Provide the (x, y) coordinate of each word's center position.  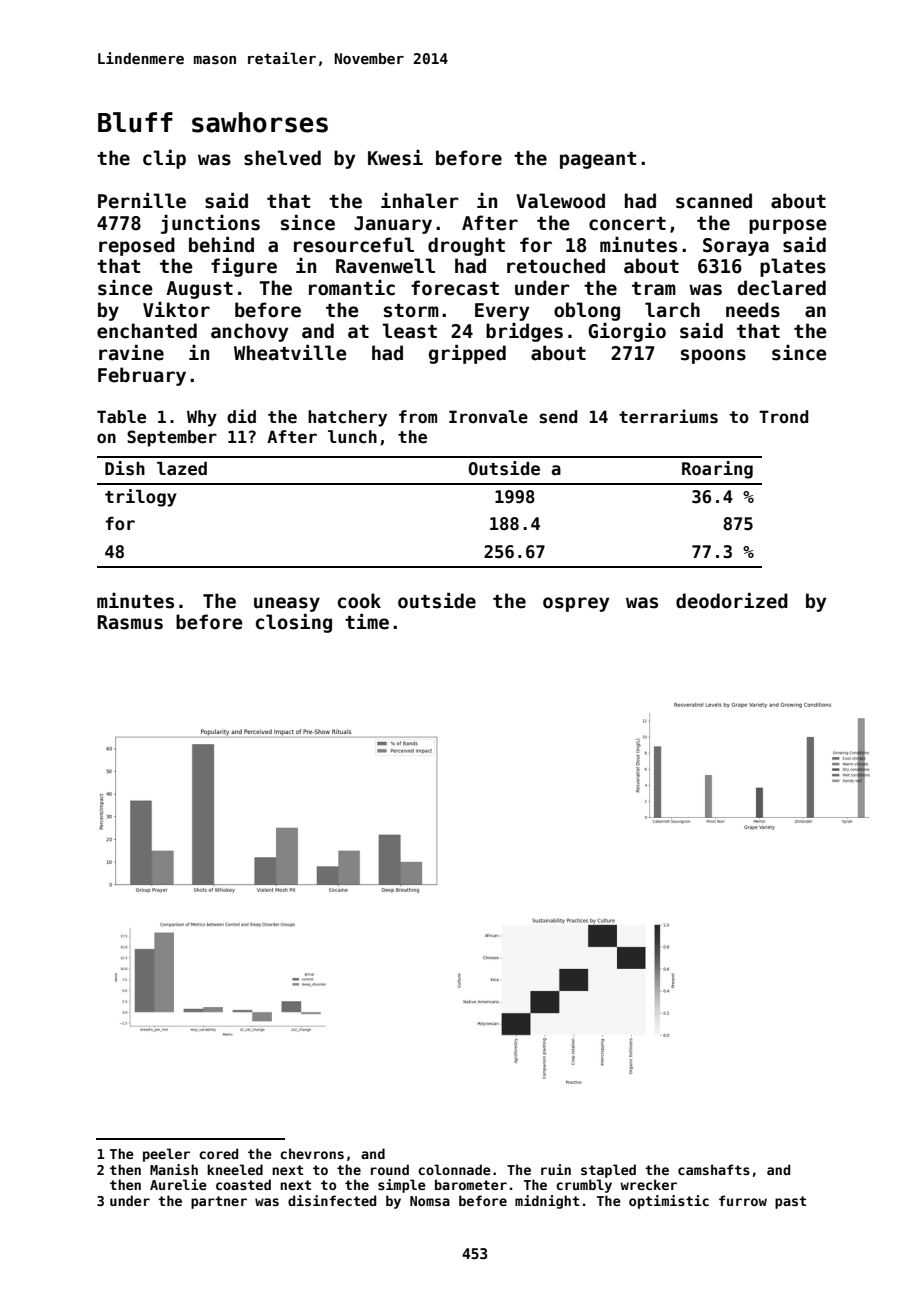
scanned (714, 201)
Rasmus (130, 622)
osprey (576, 604)
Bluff (135, 122)
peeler (166, 1155)
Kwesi (395, 158)
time (367, 622)
